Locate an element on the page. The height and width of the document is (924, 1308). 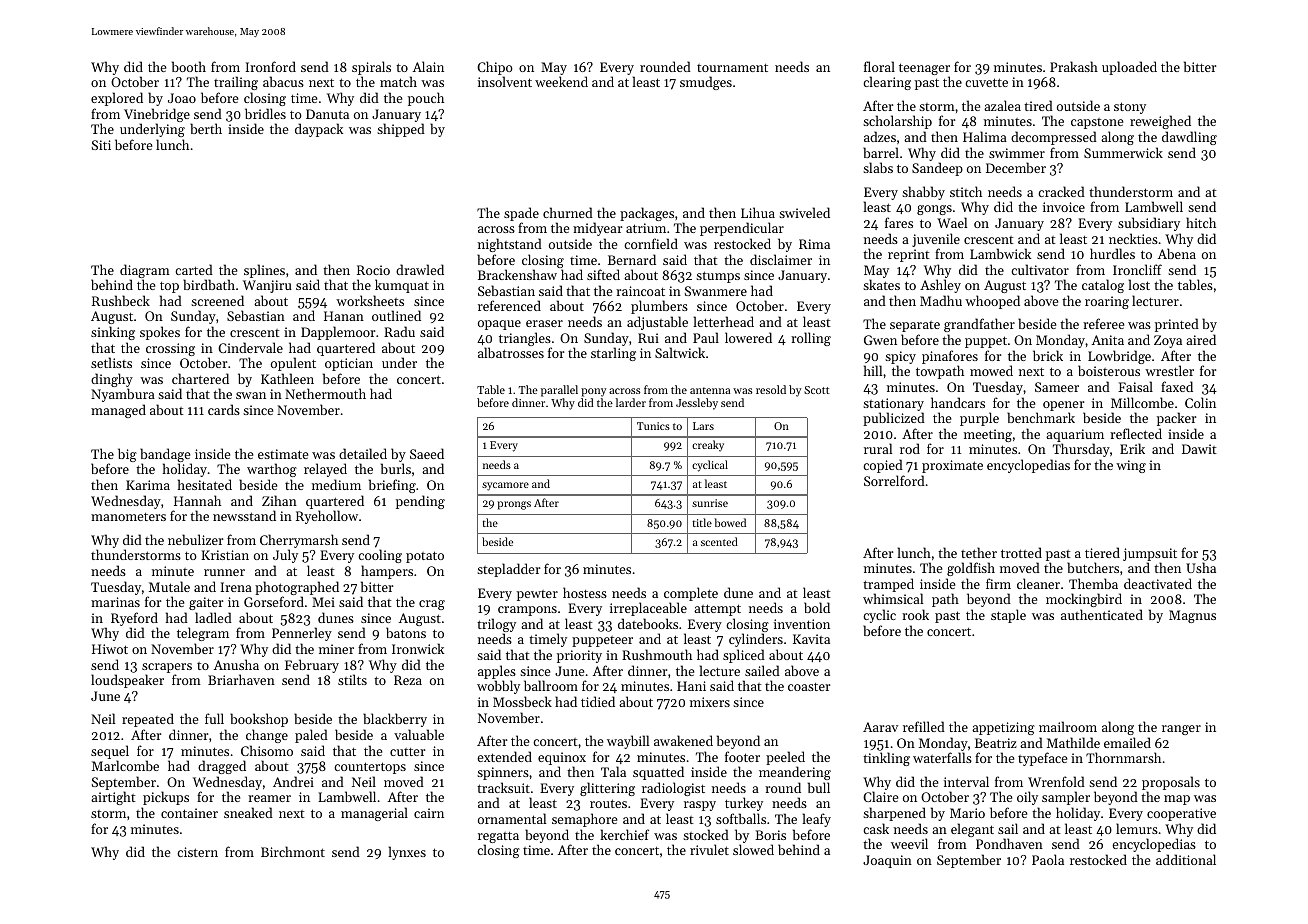
briefing is located at coordinates (392, 486).
